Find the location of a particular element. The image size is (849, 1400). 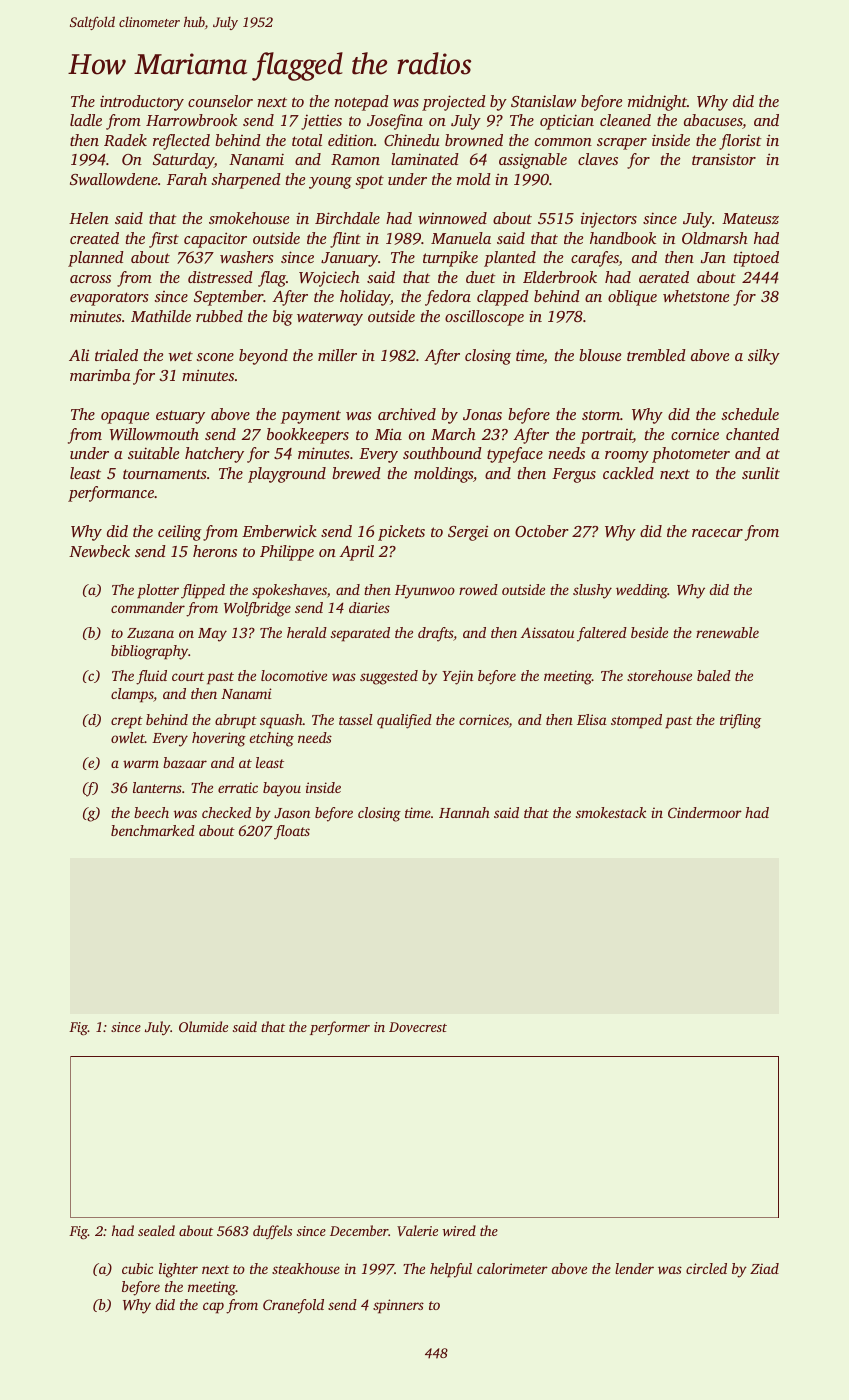

October is located at coordinates (541, 531).
